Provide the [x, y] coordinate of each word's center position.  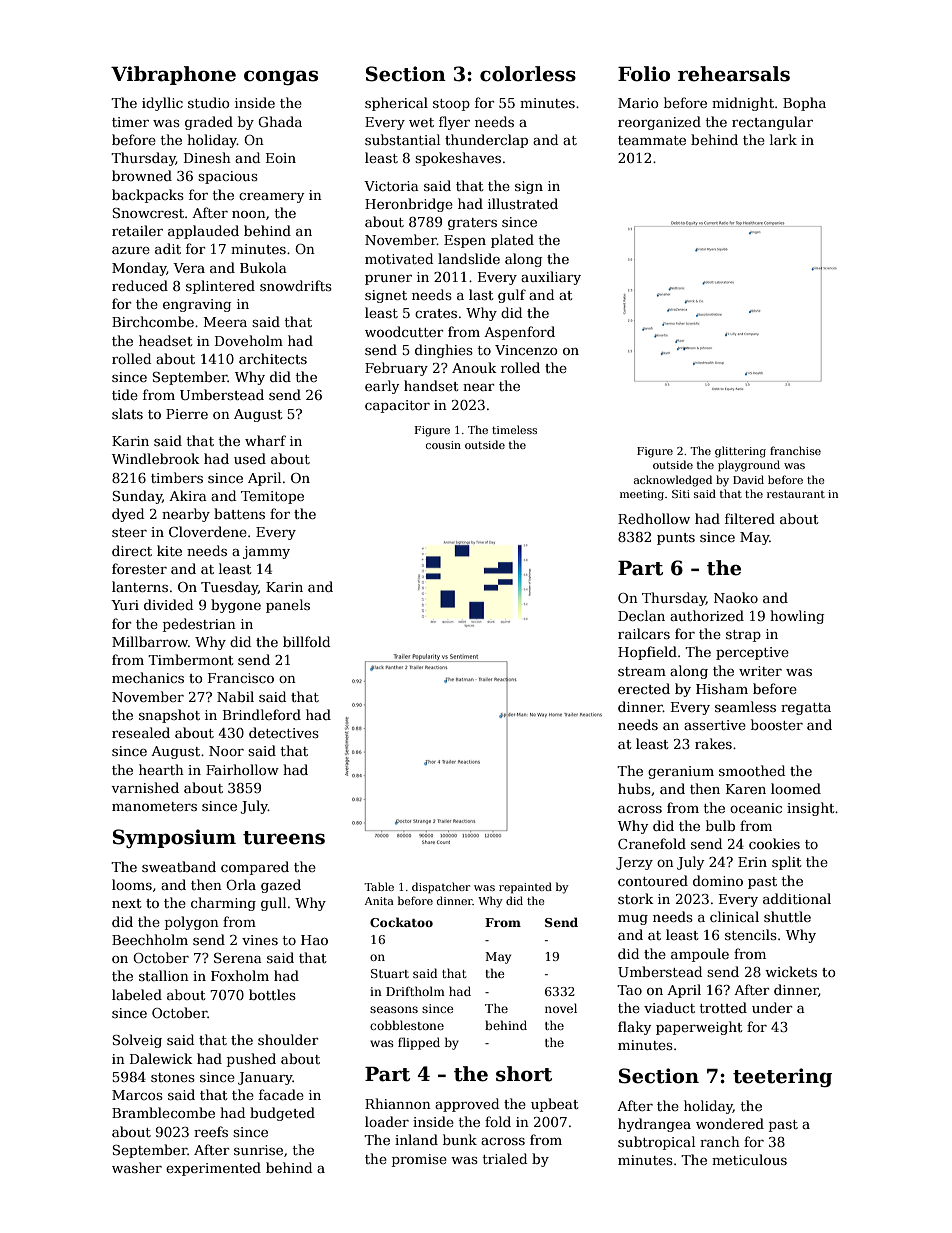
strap [743, 636]
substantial [402, 139]
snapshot [169, 716]
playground [749, 466]
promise [419, 1160]
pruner [388, 280]
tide [125, 394]
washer [137, 1167]
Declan [641, 615]
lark [783, 139]
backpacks [148, 196]
